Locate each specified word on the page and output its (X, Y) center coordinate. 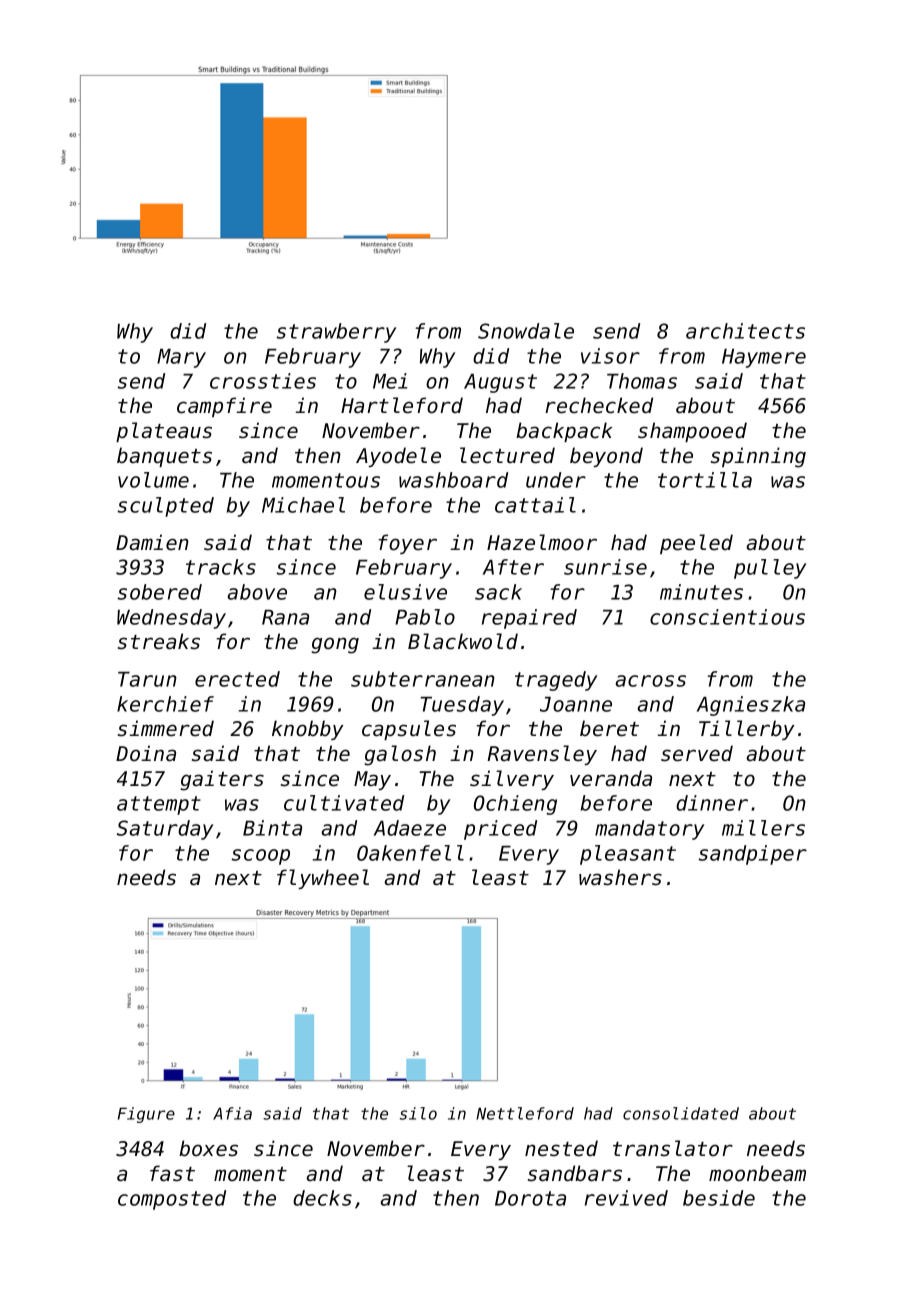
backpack (564, 432)
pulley (770, 569)
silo (418, 1113)
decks (322, 1198)
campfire (224, 407)
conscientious (727, 617)
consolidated (681, 1113)
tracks (221, 567)
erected (237, 679)
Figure (146, 1115)
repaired (529, 619)
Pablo (425, 617)
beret (609, 728)
